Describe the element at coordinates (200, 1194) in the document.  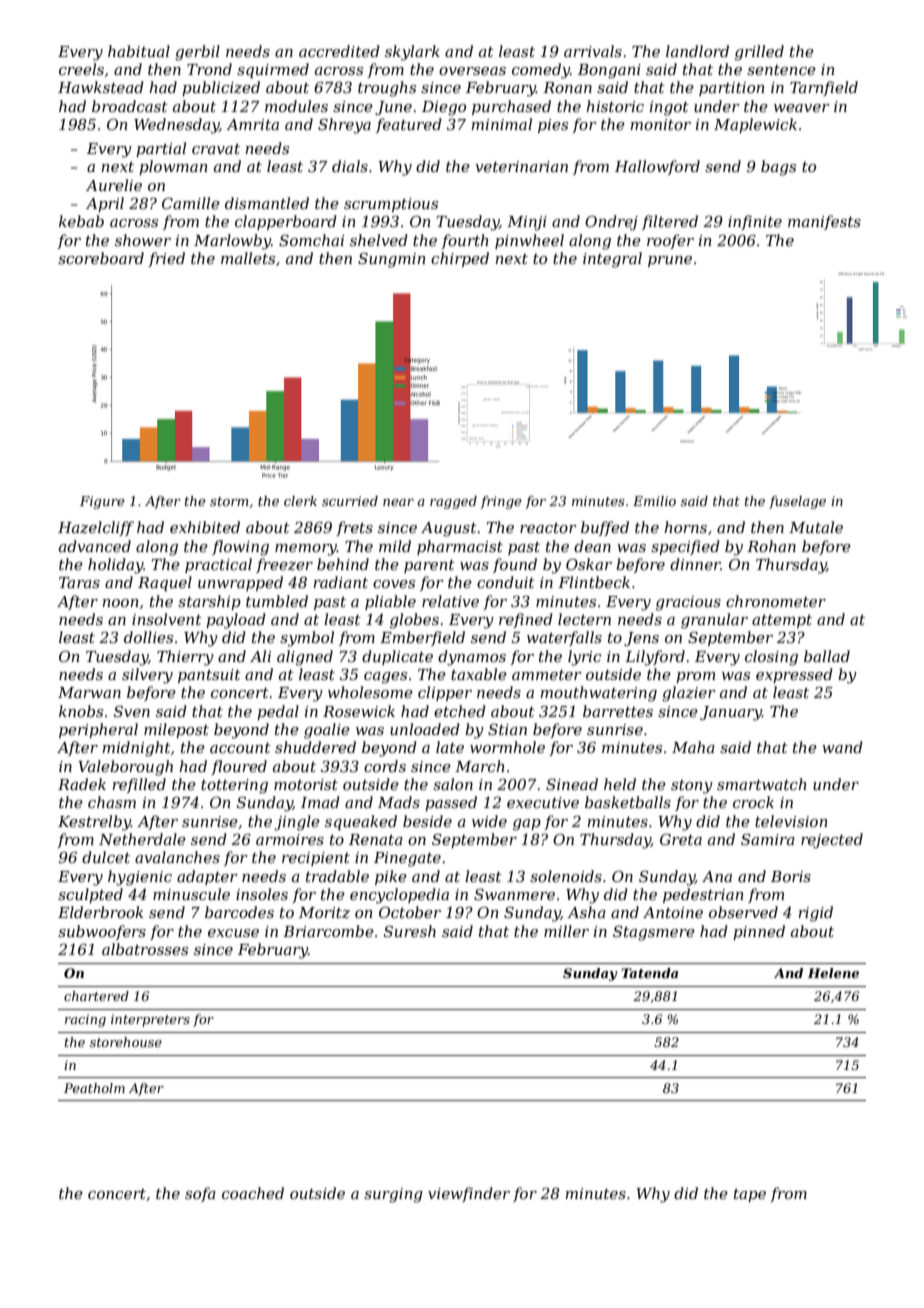
I see `sofa` at that location.
